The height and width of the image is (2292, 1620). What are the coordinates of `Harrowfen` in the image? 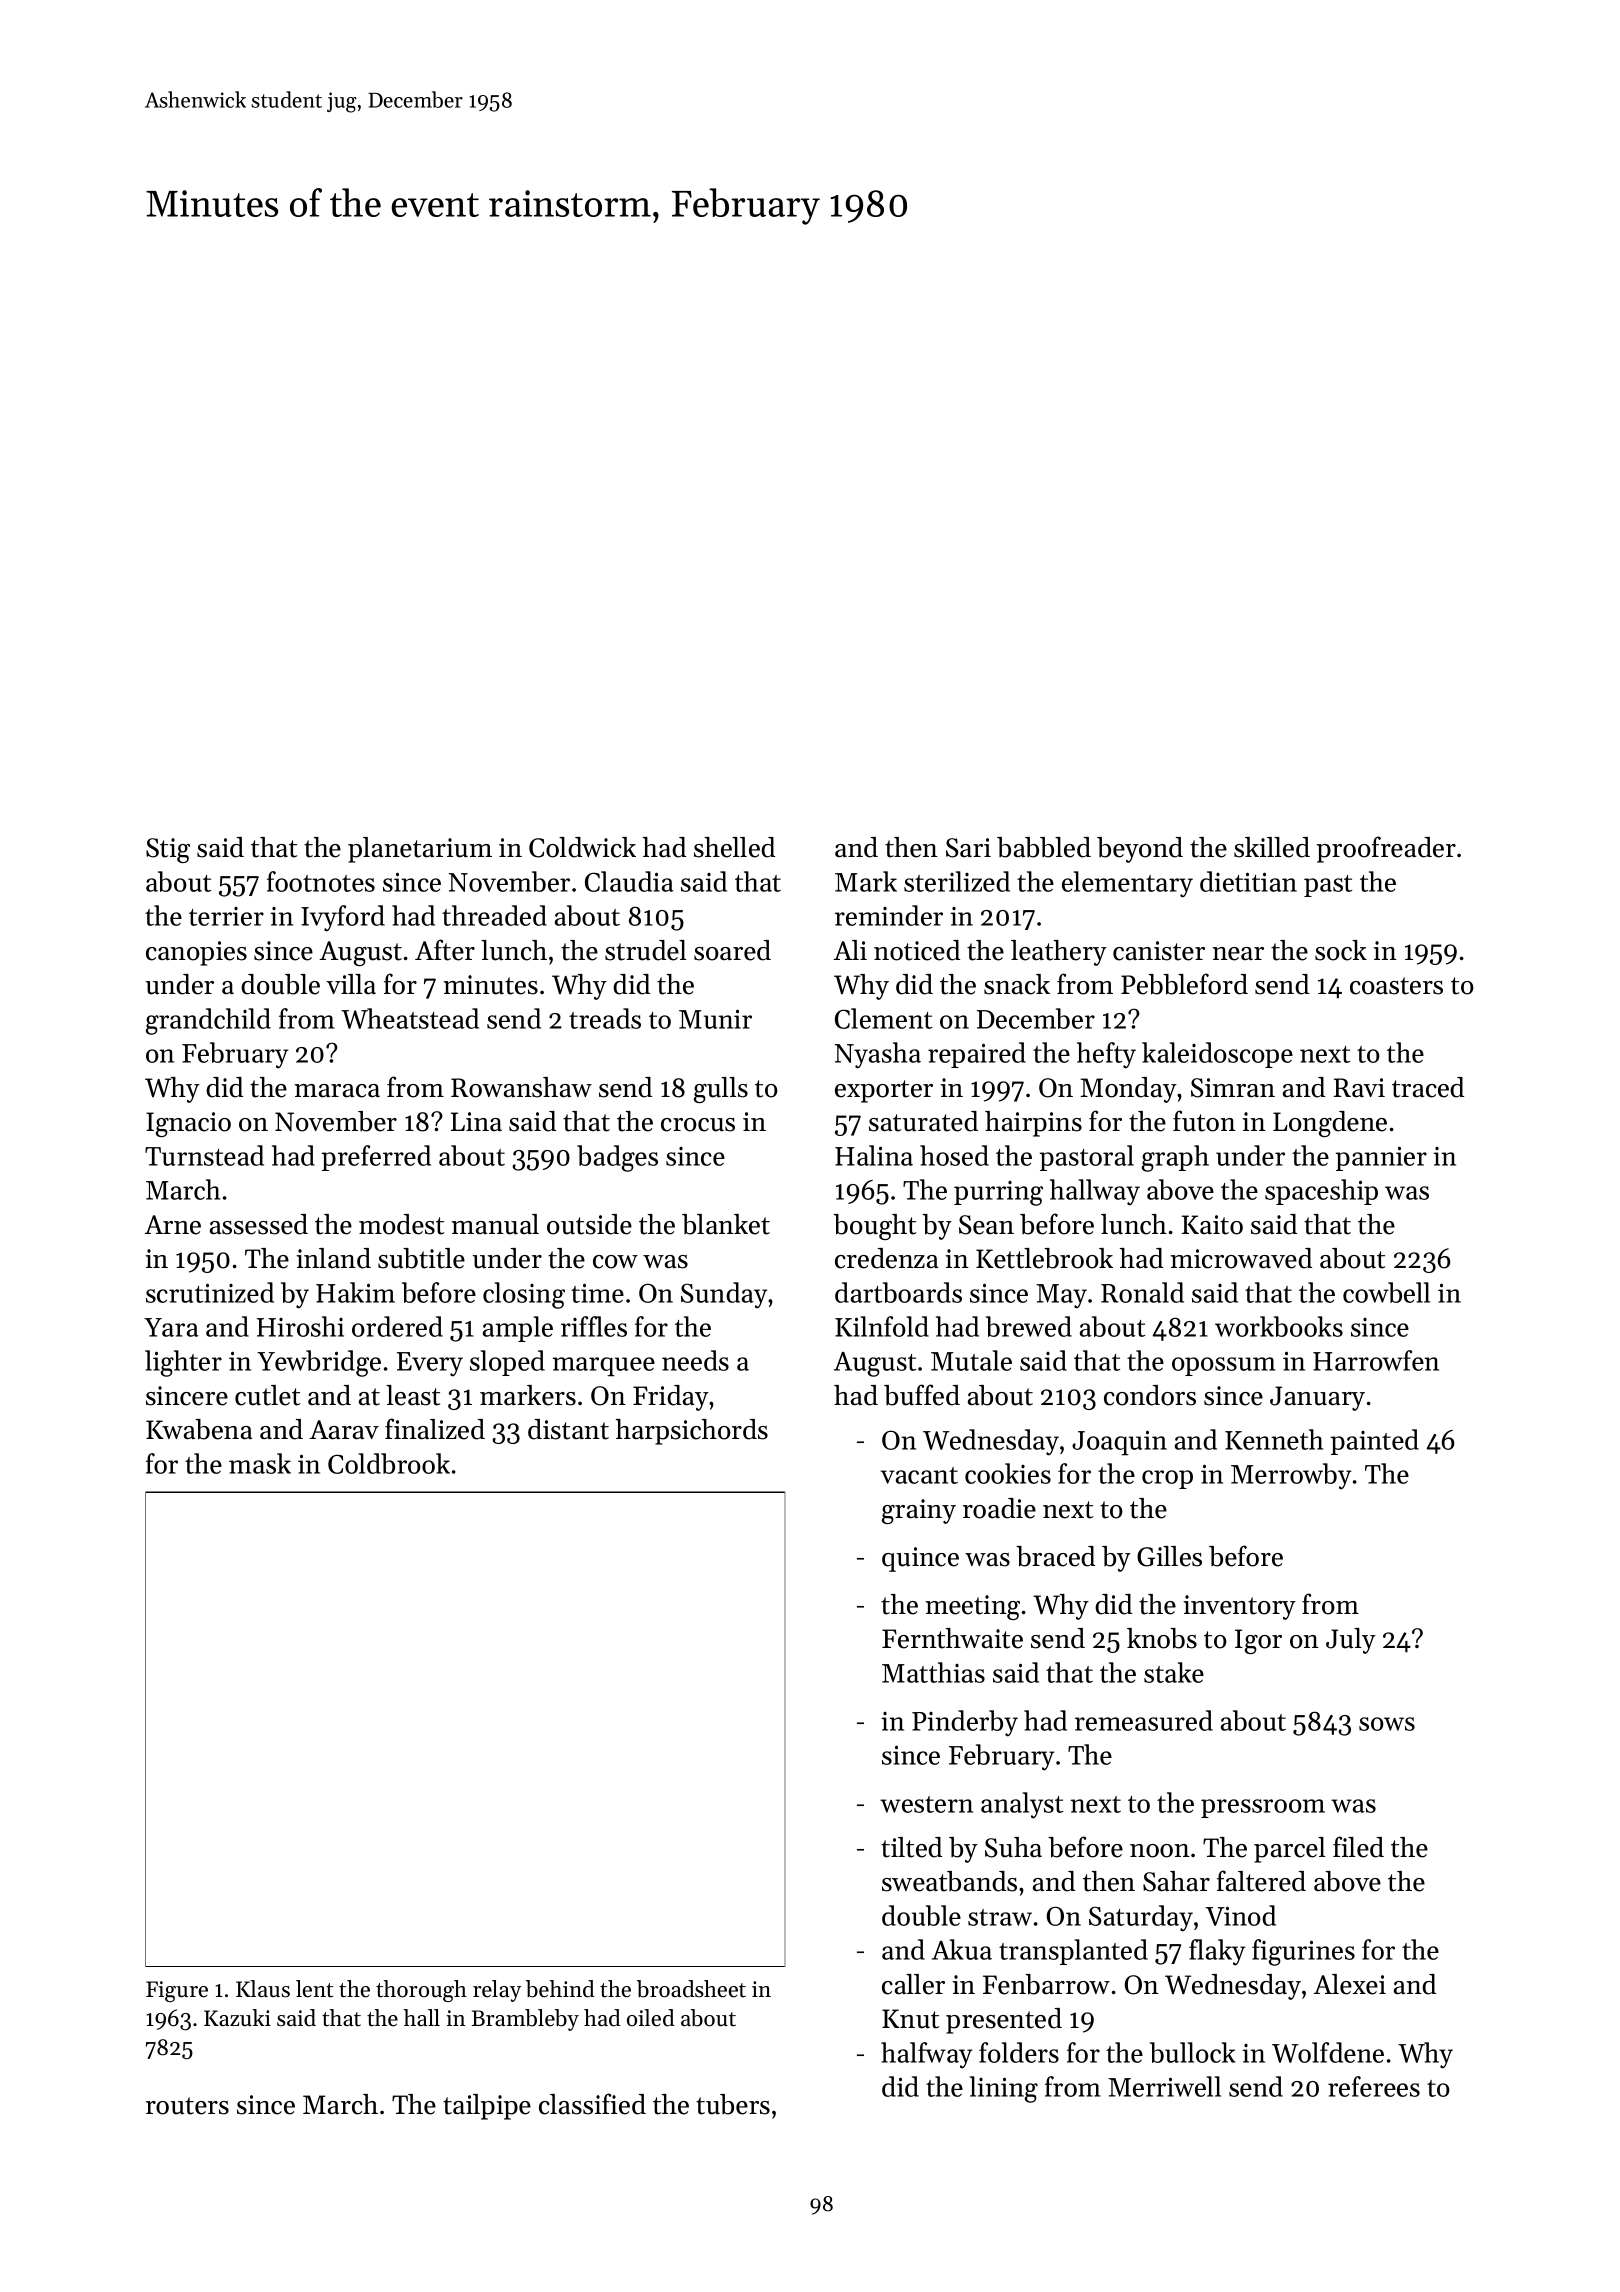 It's located at (1376, 1360).
